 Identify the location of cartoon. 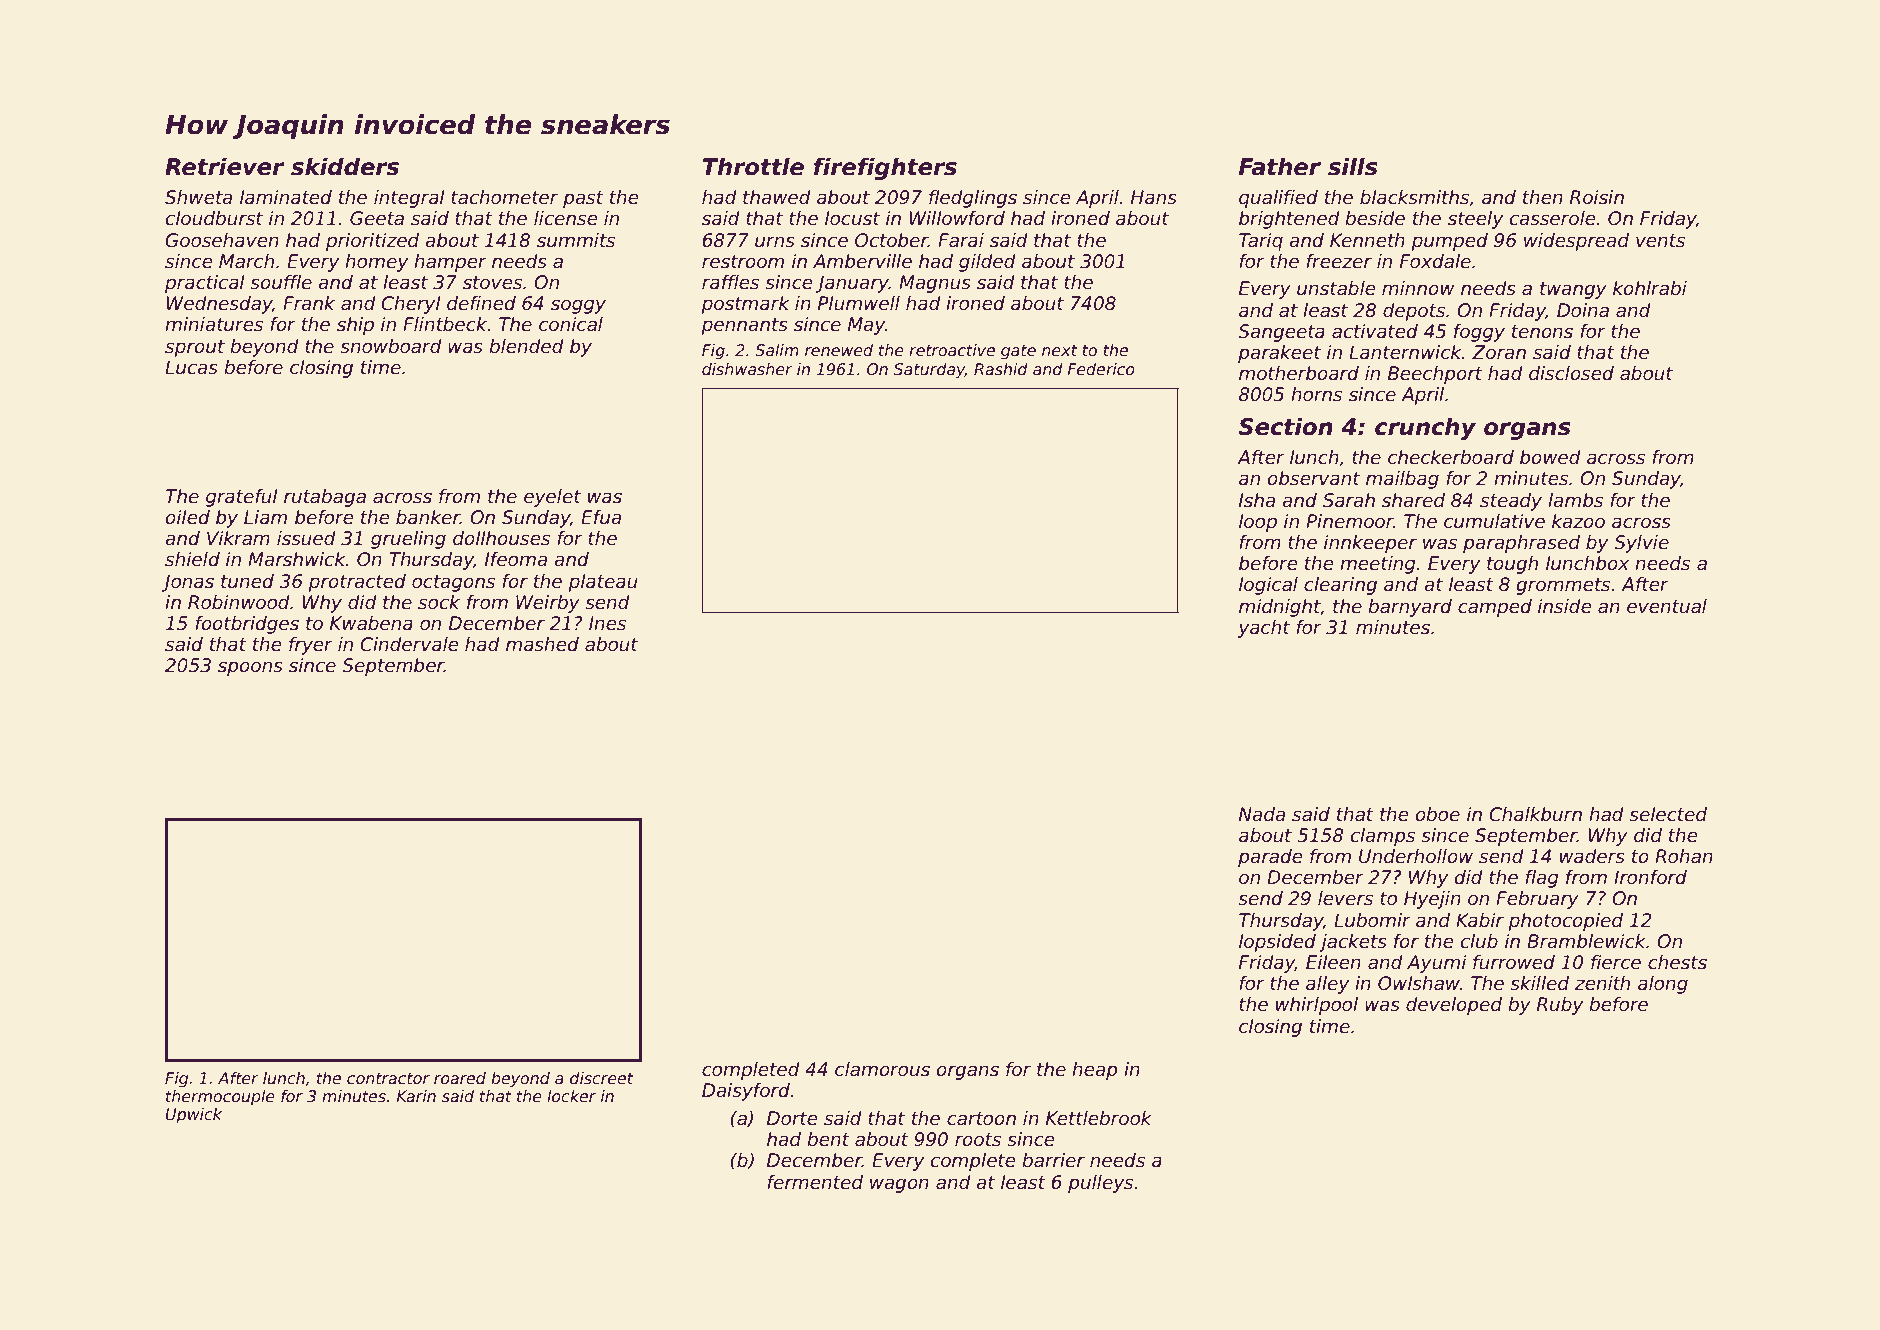
(981, 1119).
